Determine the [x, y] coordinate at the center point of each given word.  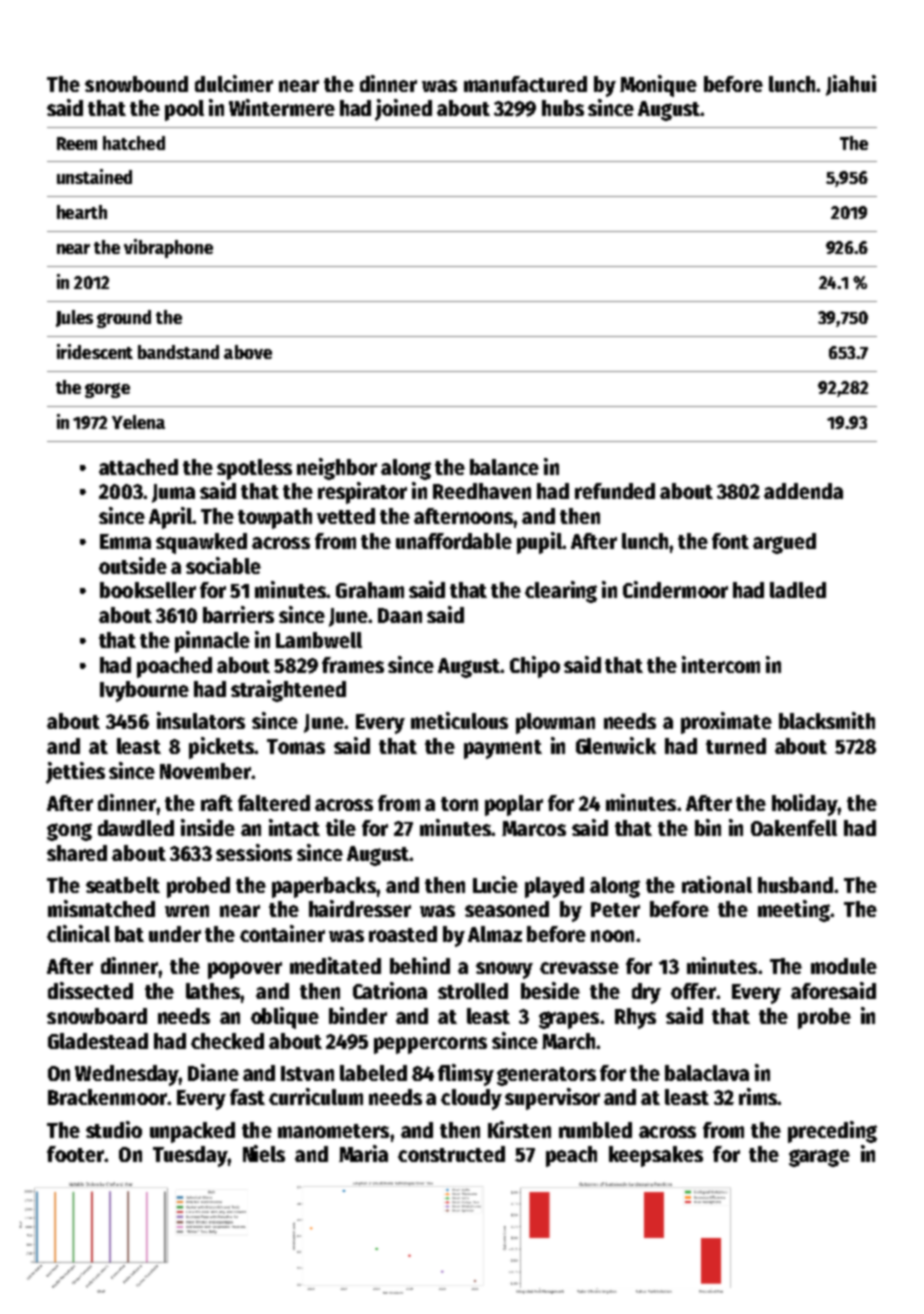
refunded [615, 491]
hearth [82, 212]
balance [504, 467]
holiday [805, 805]
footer [75, 1154]
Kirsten [519, 1129]
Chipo [535, 667]
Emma [125, 541]
